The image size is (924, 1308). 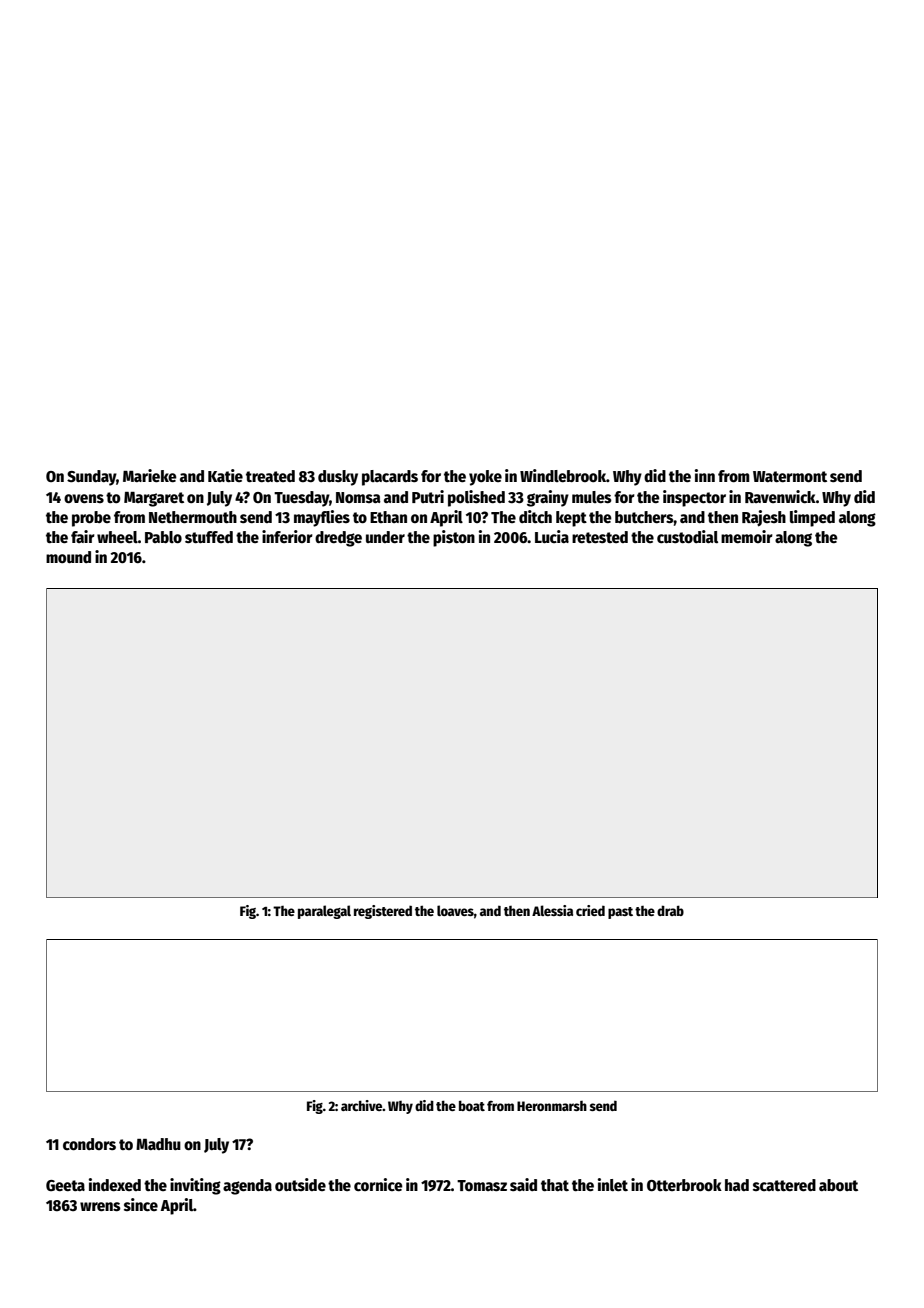 I want to click on past, so click(x=620, y=913).
